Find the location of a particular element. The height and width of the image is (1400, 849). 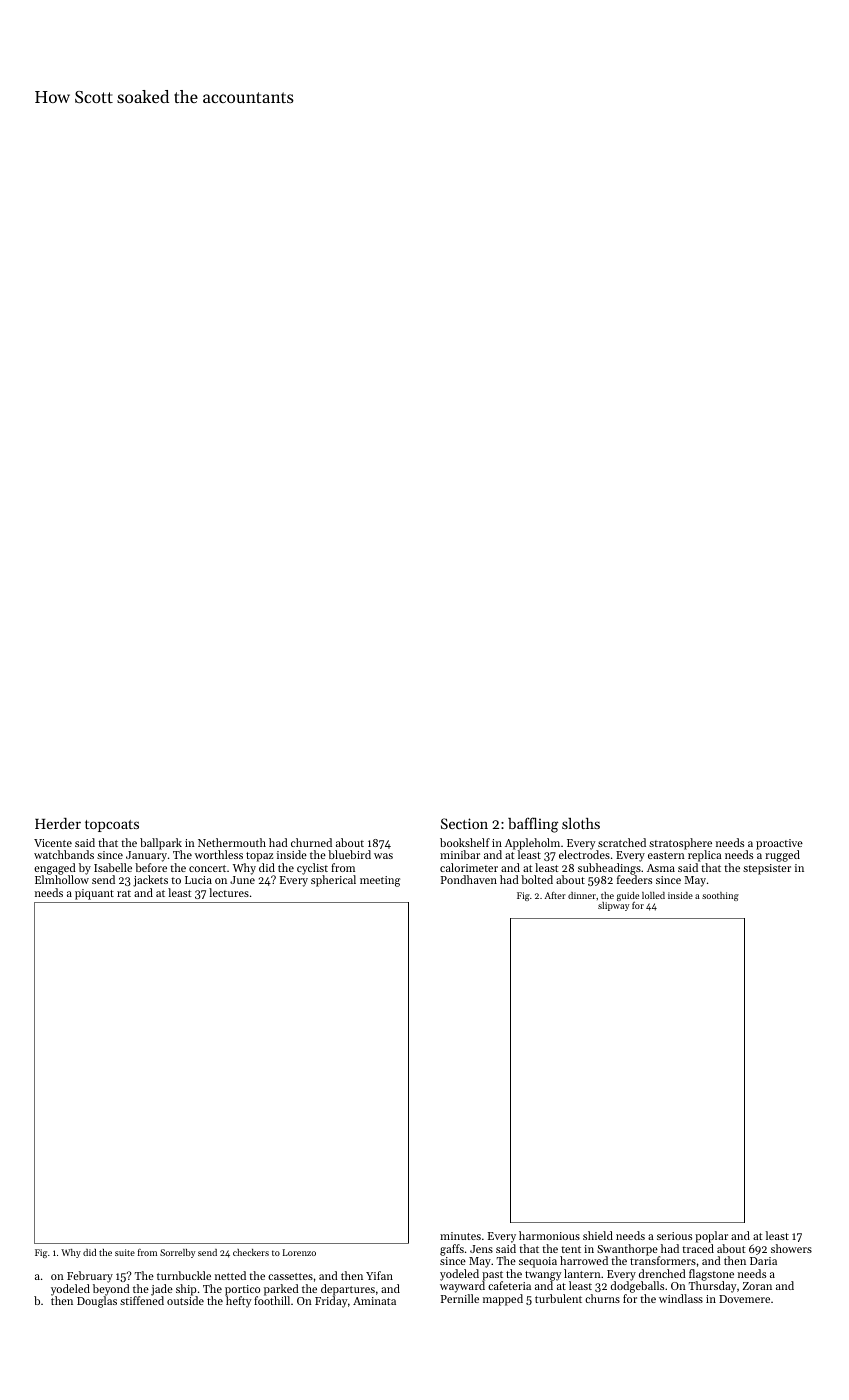

minutes is located at coordinates (460, 1236).
